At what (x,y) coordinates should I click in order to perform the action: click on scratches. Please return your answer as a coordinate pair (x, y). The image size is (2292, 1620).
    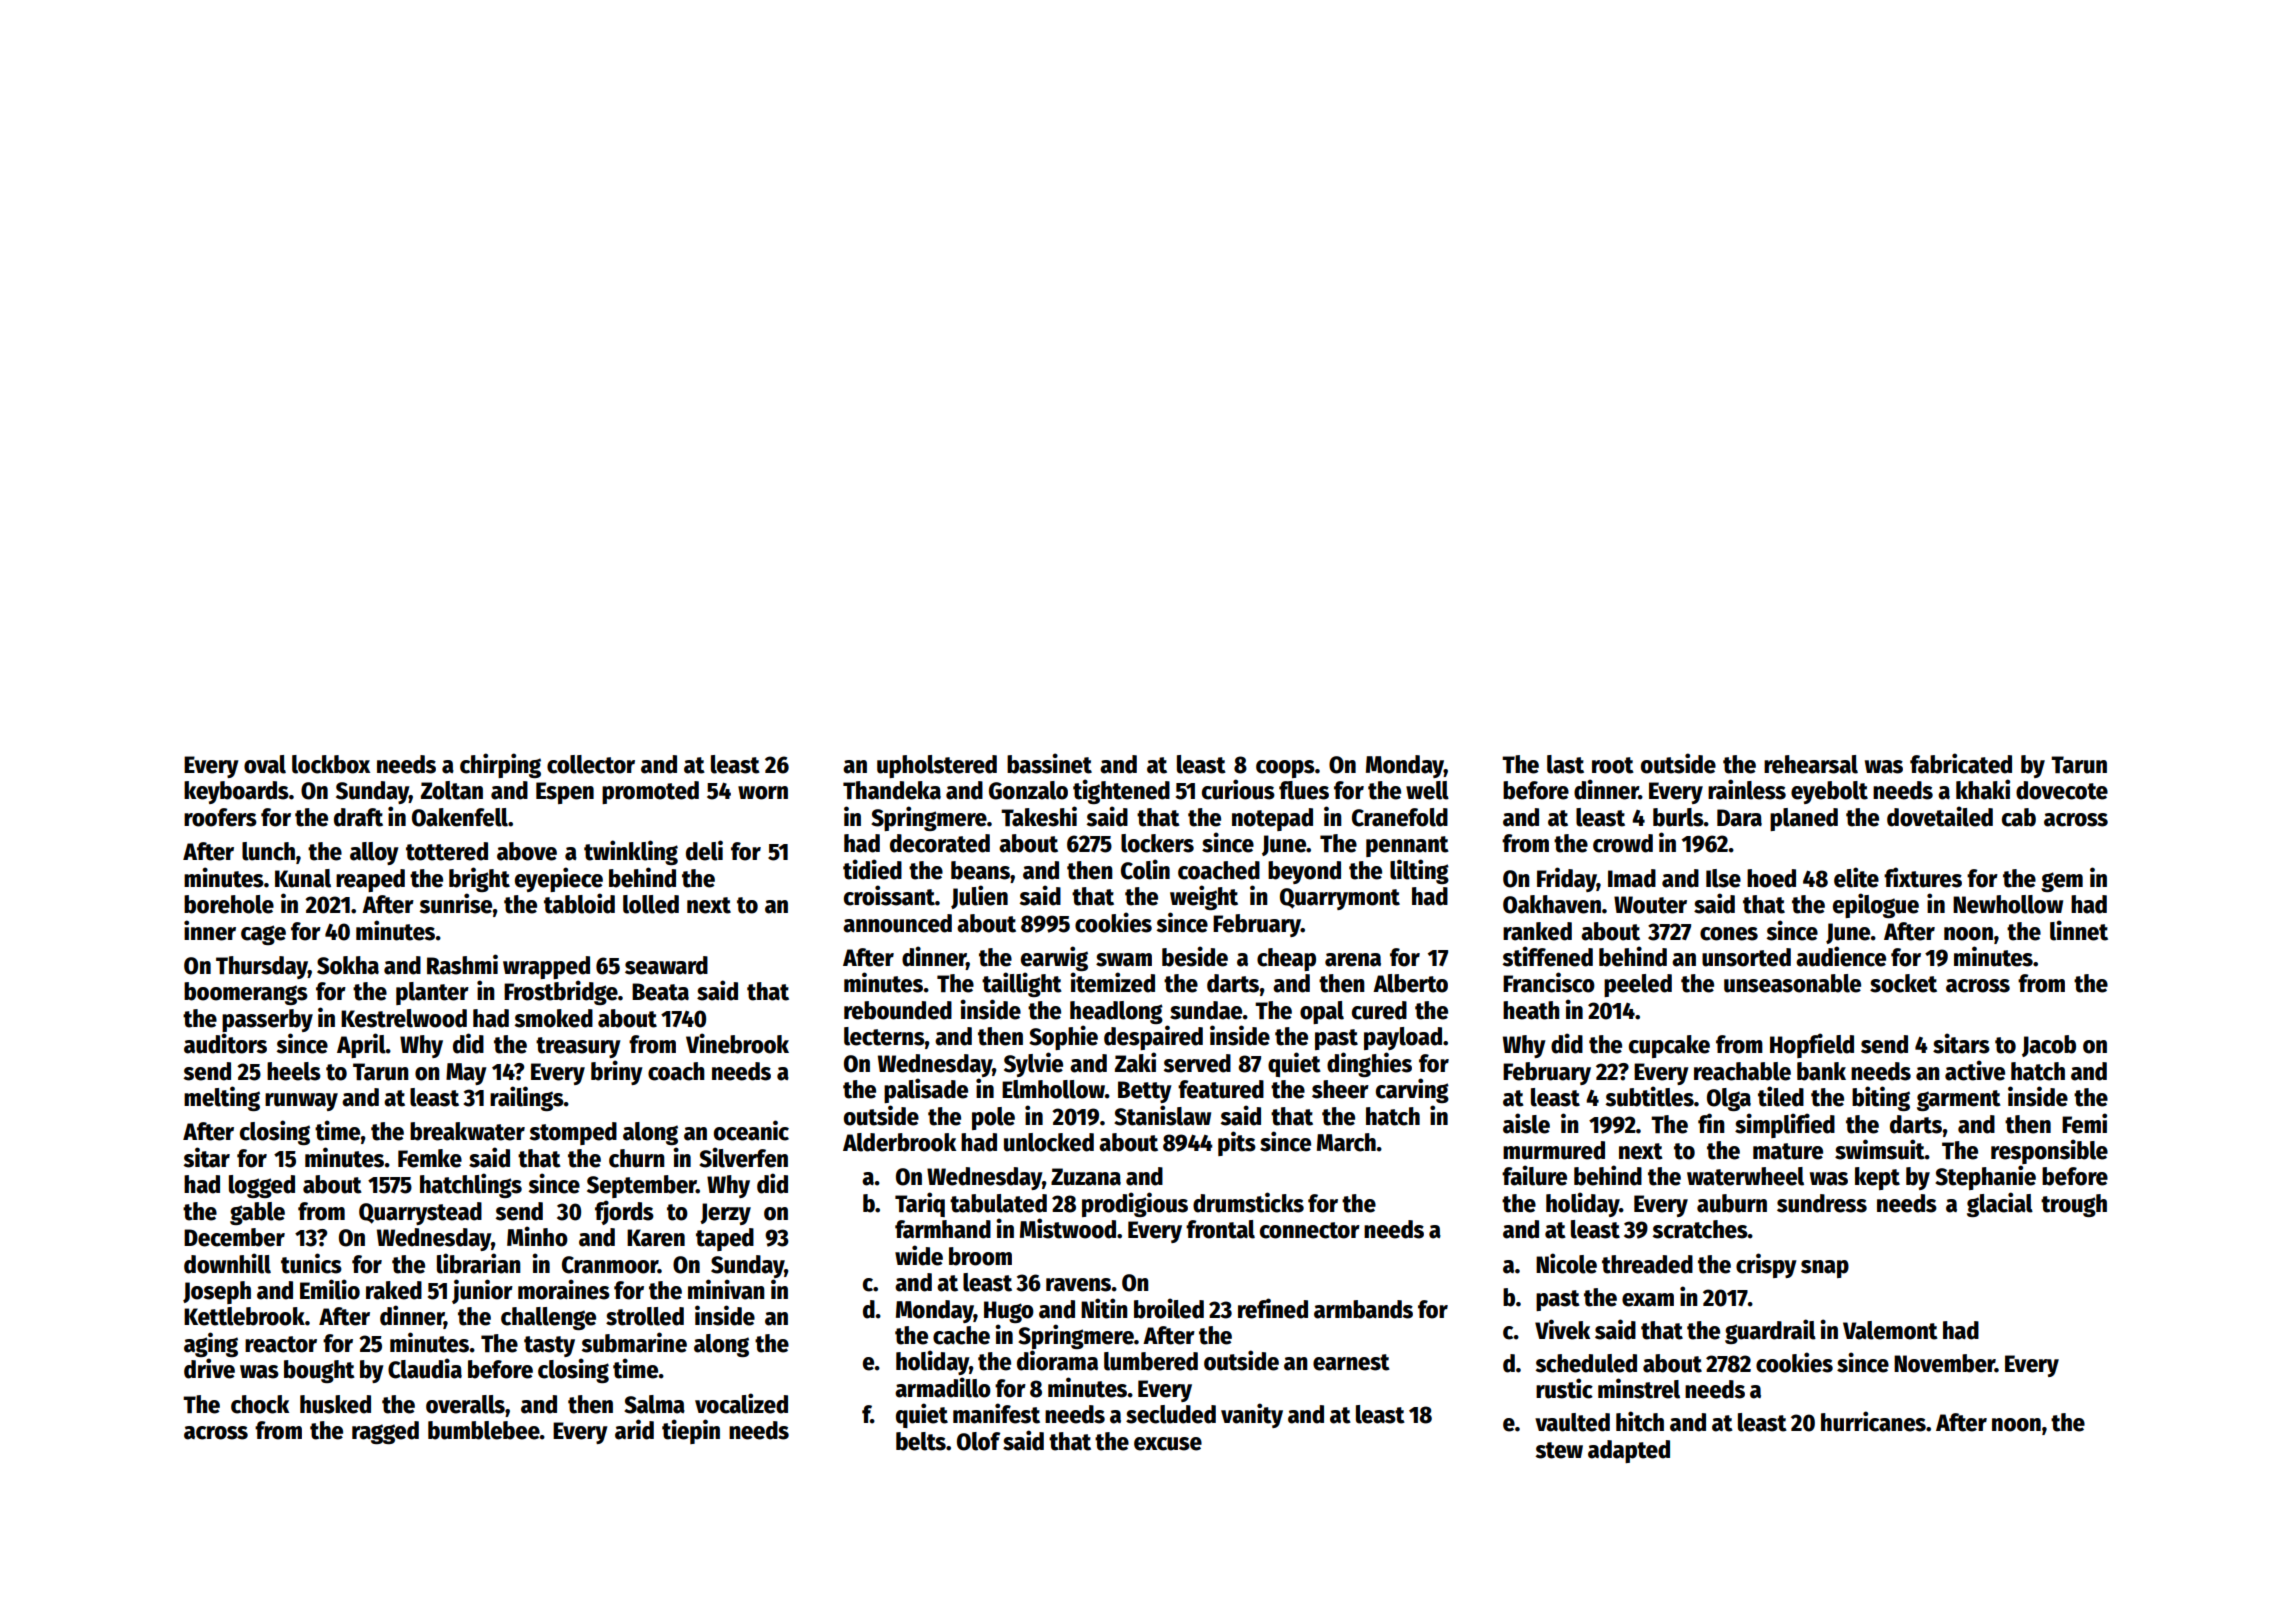
    Looking at the image, I should click on (1700, 1229).
